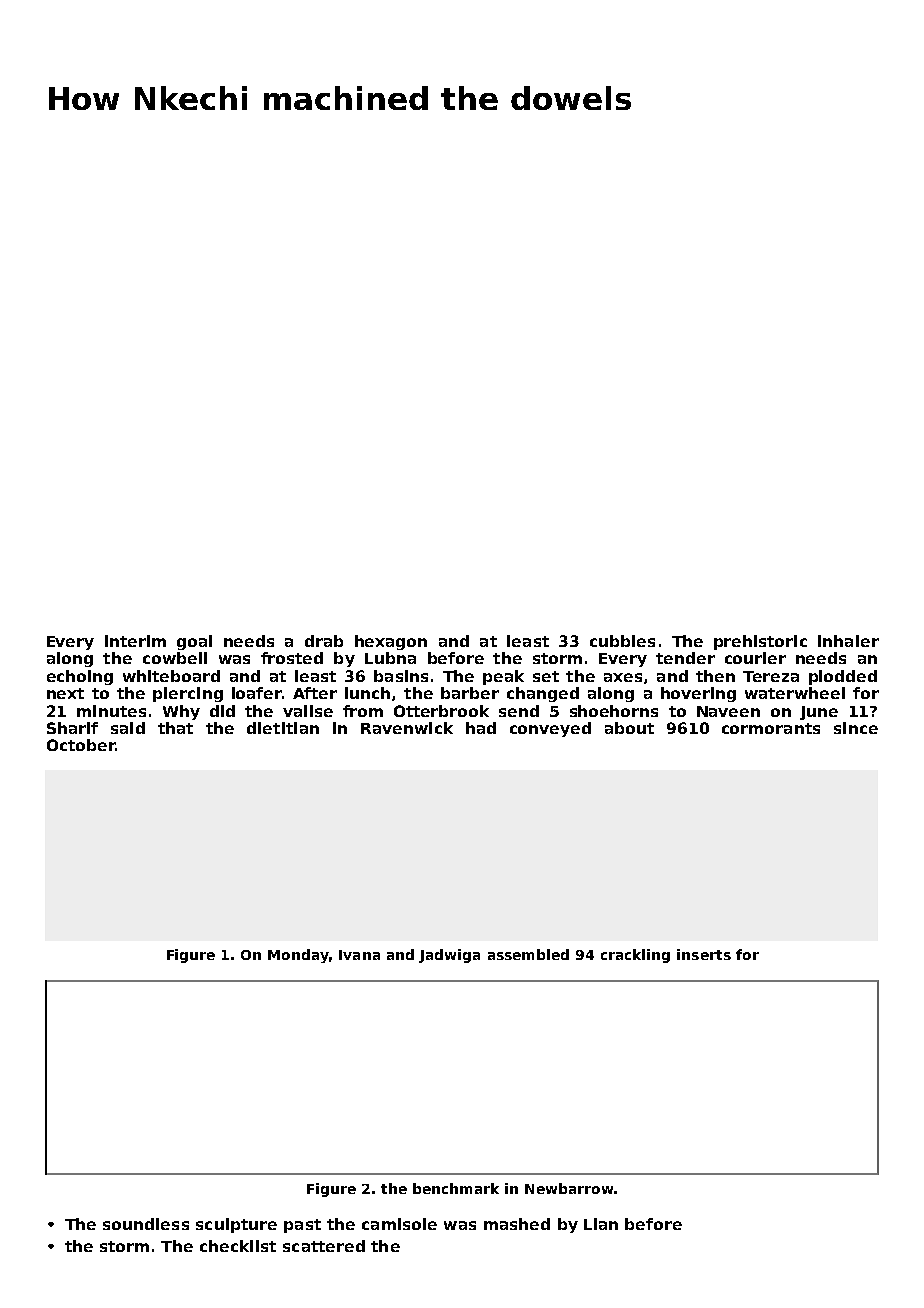 Image resolution: width=924 pixels, height=1308 pixels. I want to click on drab, so click(324, 641).
